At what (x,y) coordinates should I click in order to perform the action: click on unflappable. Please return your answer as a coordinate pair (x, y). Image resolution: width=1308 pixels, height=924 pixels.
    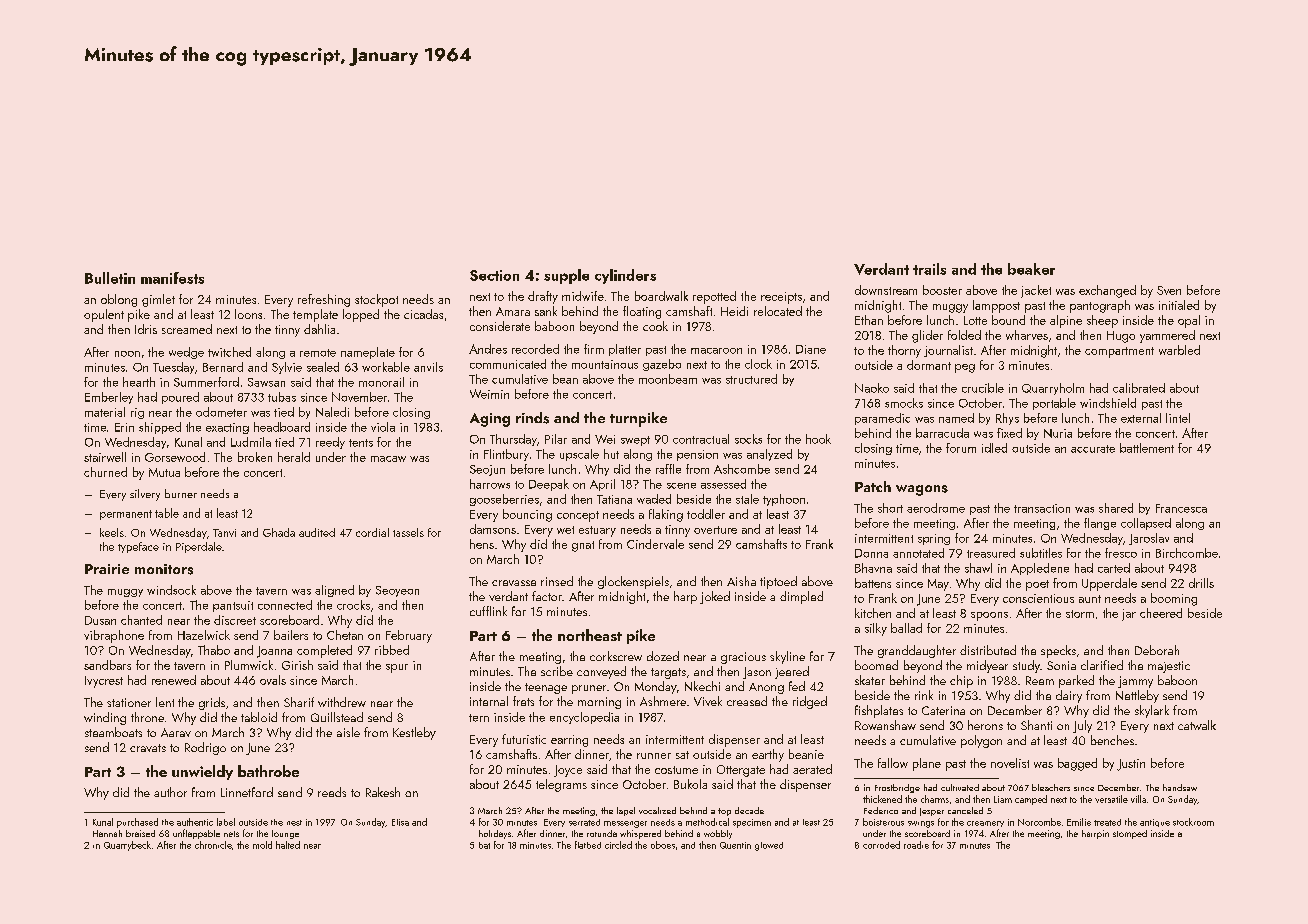
    Looking at the image, I should click on (196, 834).
